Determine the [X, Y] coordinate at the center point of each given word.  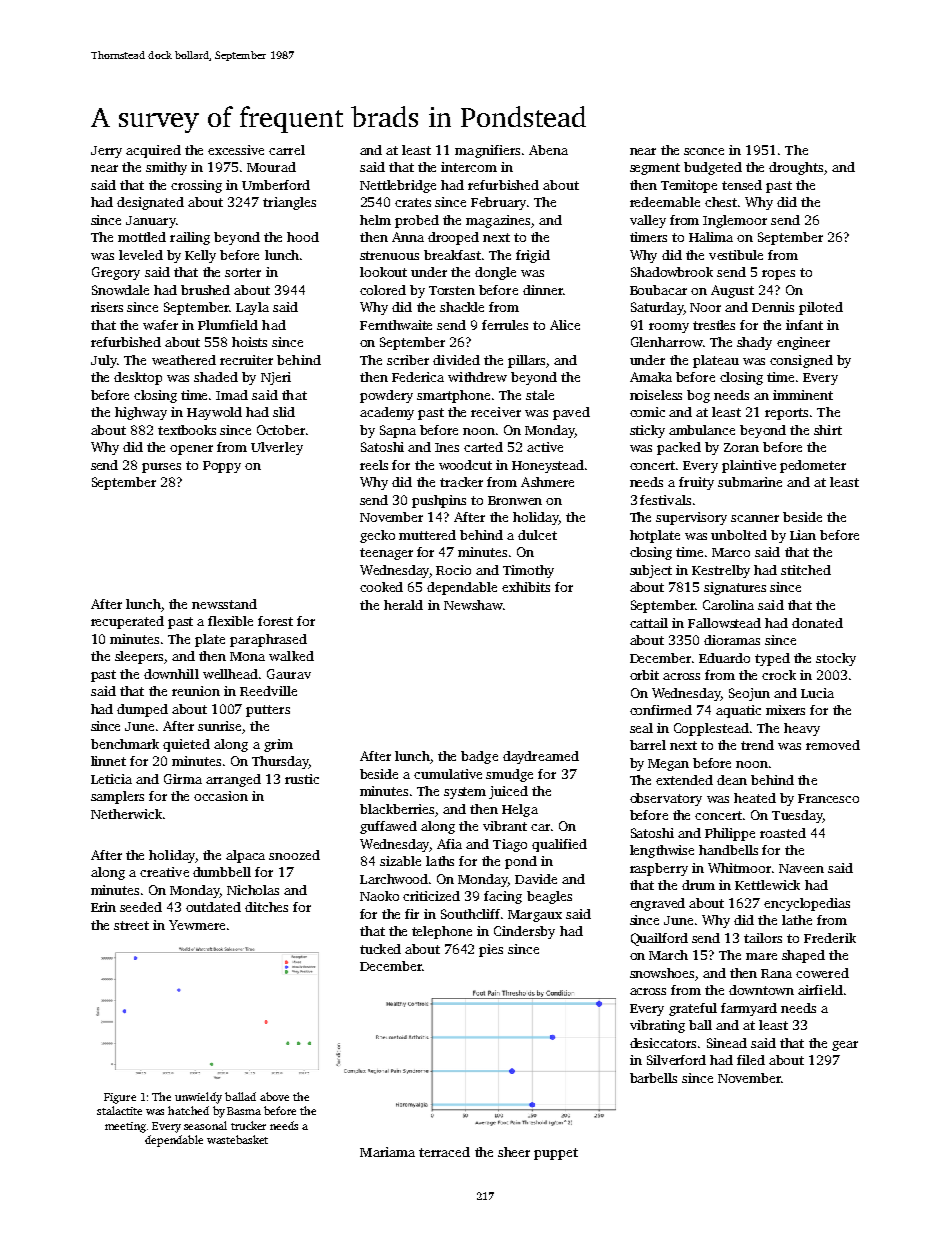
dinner [543, 290]
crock [779, 675]
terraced [444, 1152]
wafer [160, 325]
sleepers [139, 657]
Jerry [106, 152]
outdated [213, 907]
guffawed [388, 827]
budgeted [713, 168]
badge [479, 757]
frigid [533, 256]
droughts [796, 168]
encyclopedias [807, 904]
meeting [125, 1127]
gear [845, 1046]
